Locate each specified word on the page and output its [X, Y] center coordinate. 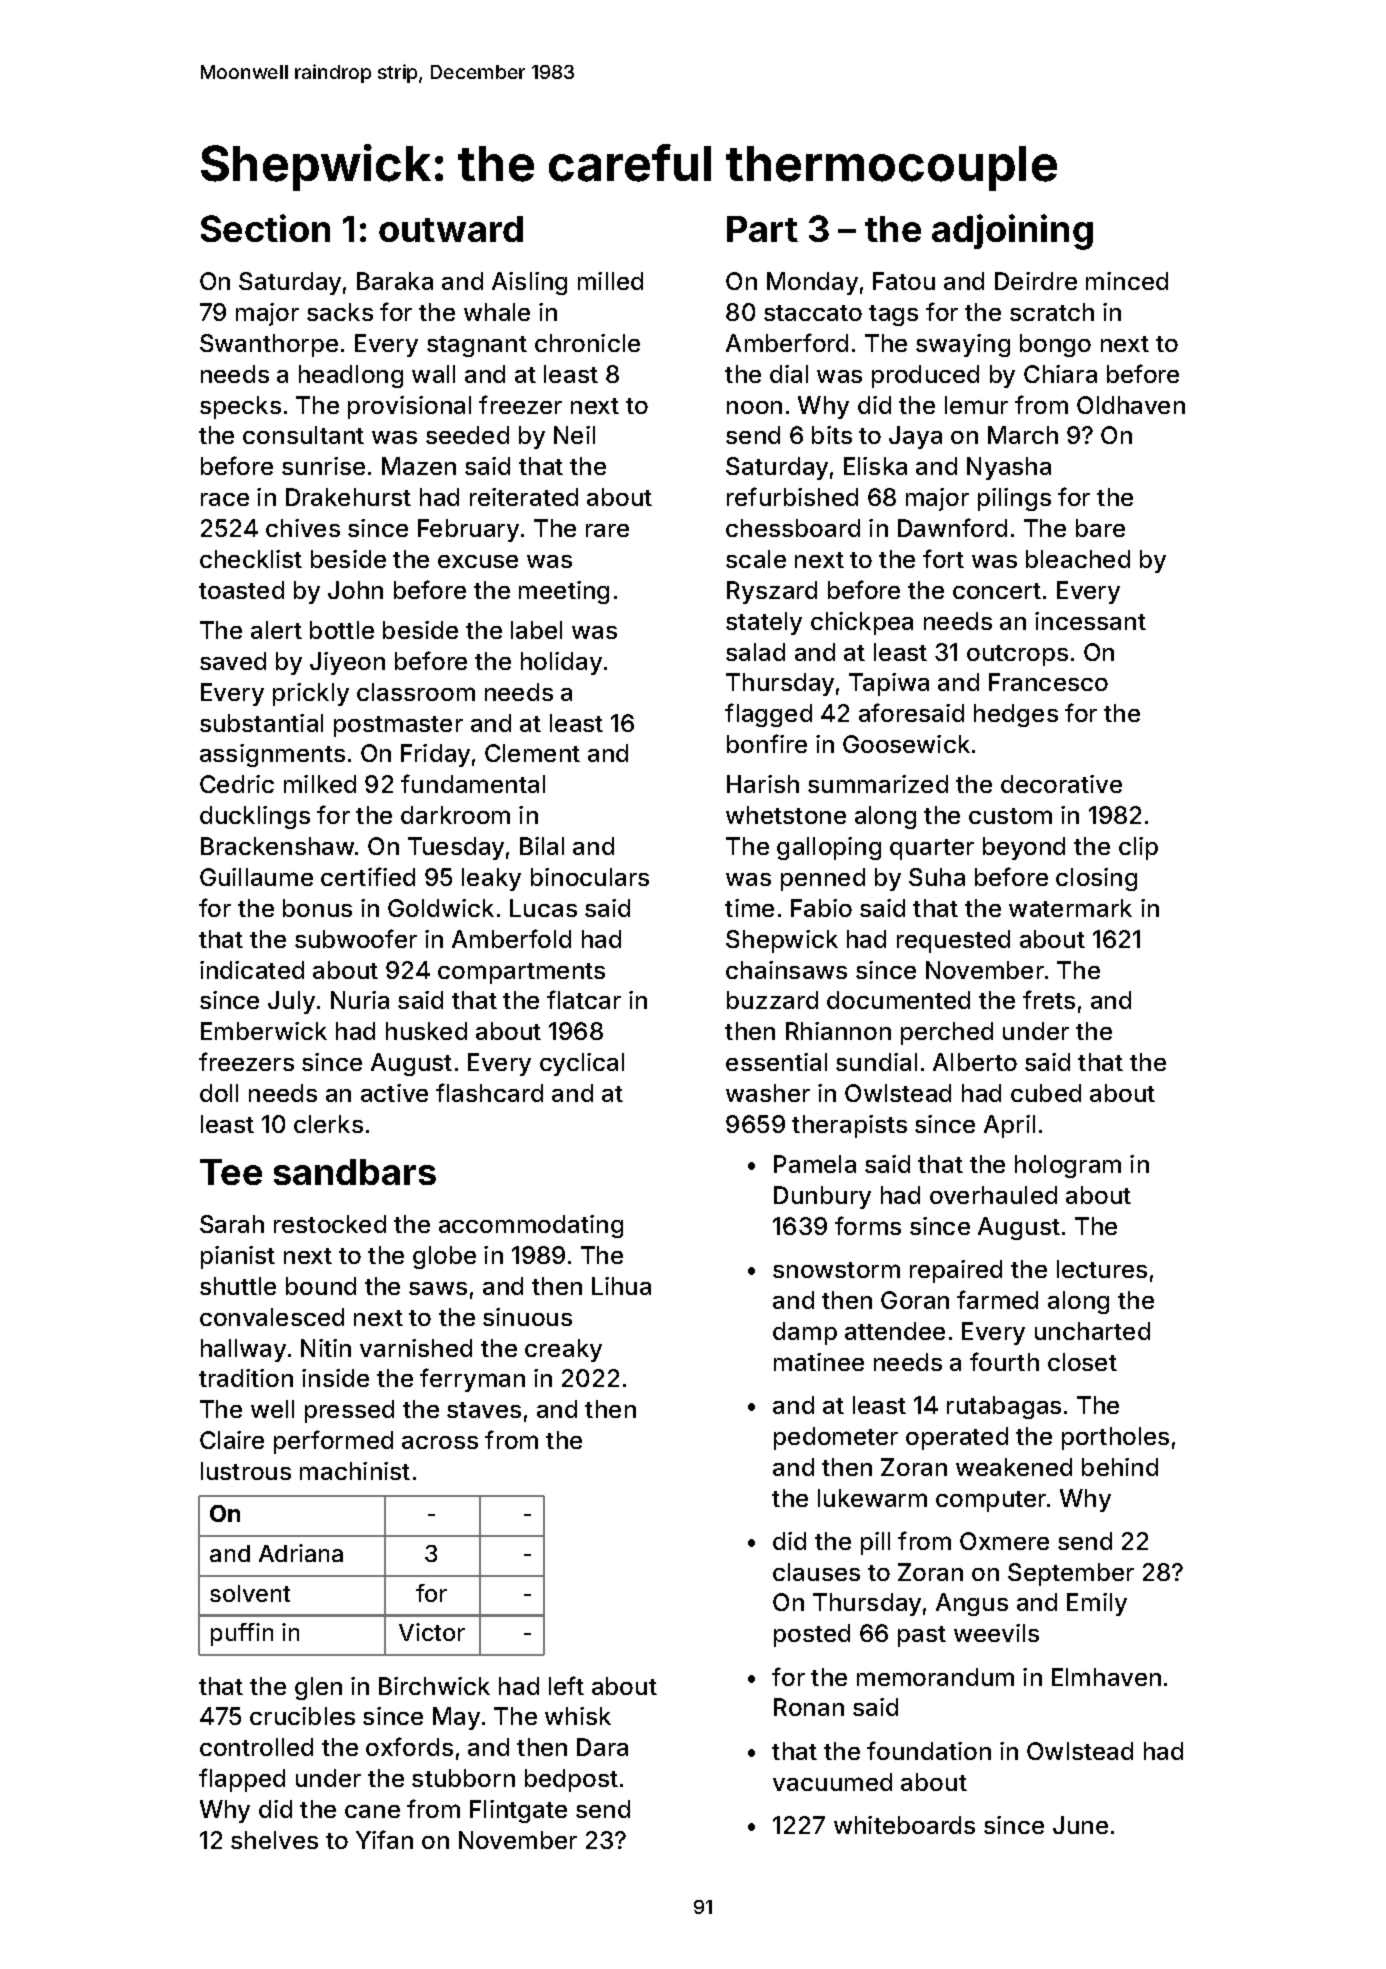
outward [451, 229]
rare [607, 530]
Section [265, 228]
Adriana [301, 1553]
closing [1096, 879]
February [468, 530]
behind [1120, 1467]
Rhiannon [838, 1031]
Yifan [384, 1839]
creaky [563, 1350]
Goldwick [441, 908]
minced [1127, 281]
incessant [1090, 621]
